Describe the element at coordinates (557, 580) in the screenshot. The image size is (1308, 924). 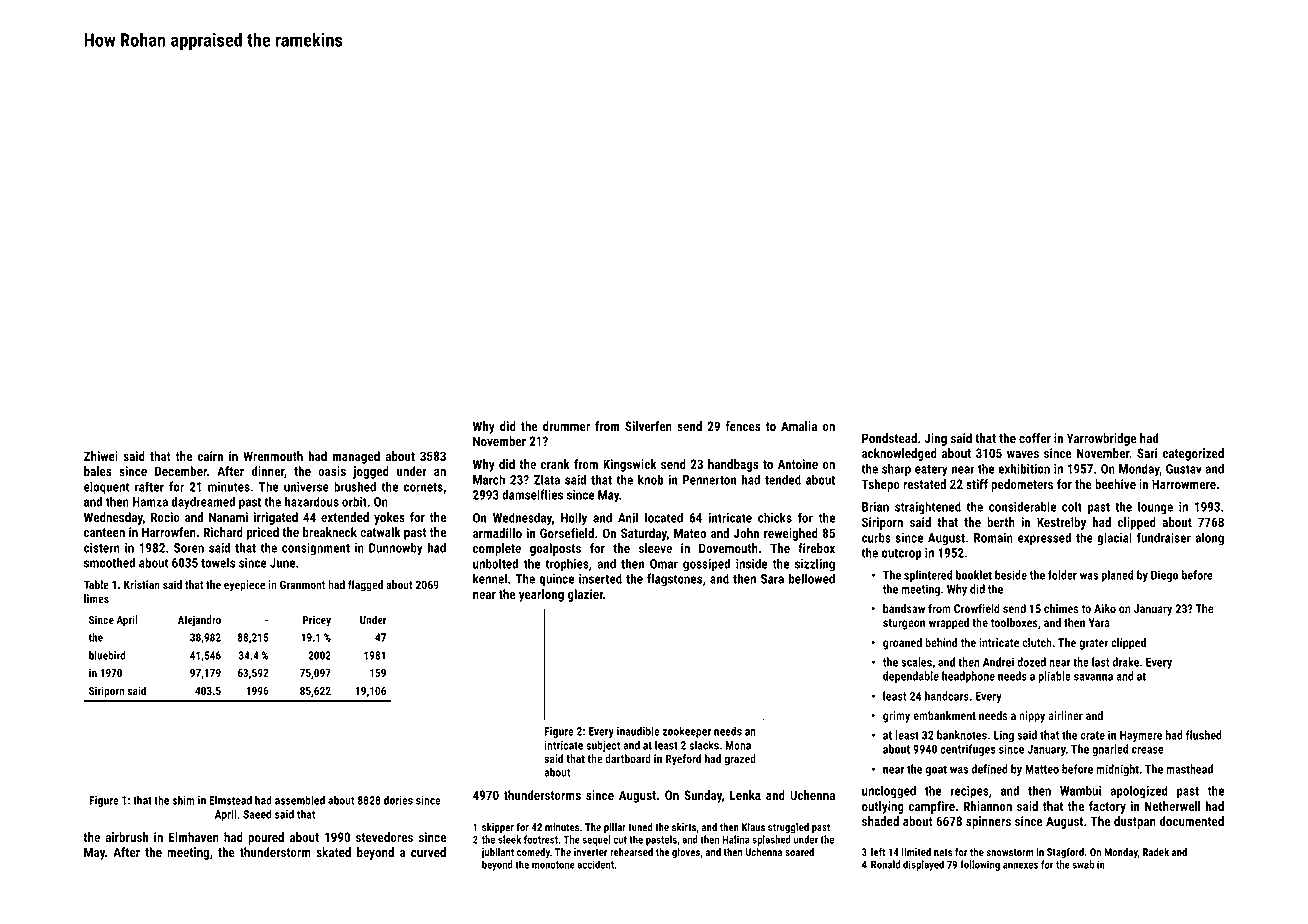
I see `quince` at that location.
